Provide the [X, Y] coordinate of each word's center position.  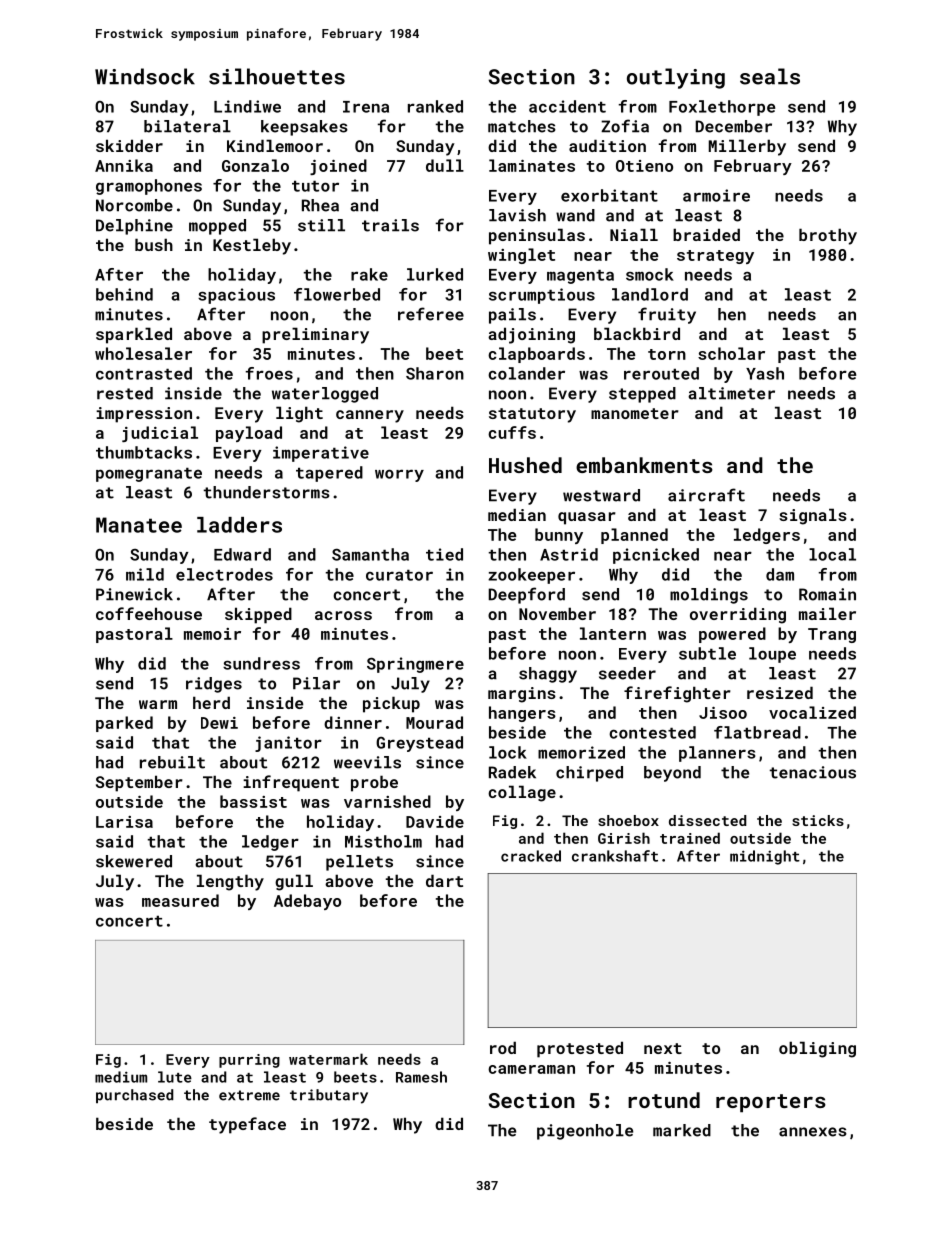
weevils [367, 762]
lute [175, 1077]
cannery [370, 416]
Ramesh [421, 1077]
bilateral [187, 126]
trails [390, 225]
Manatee [139, 525]
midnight [765, 857]
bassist [253, 801]
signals [813, 516]
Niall [634, 234]
